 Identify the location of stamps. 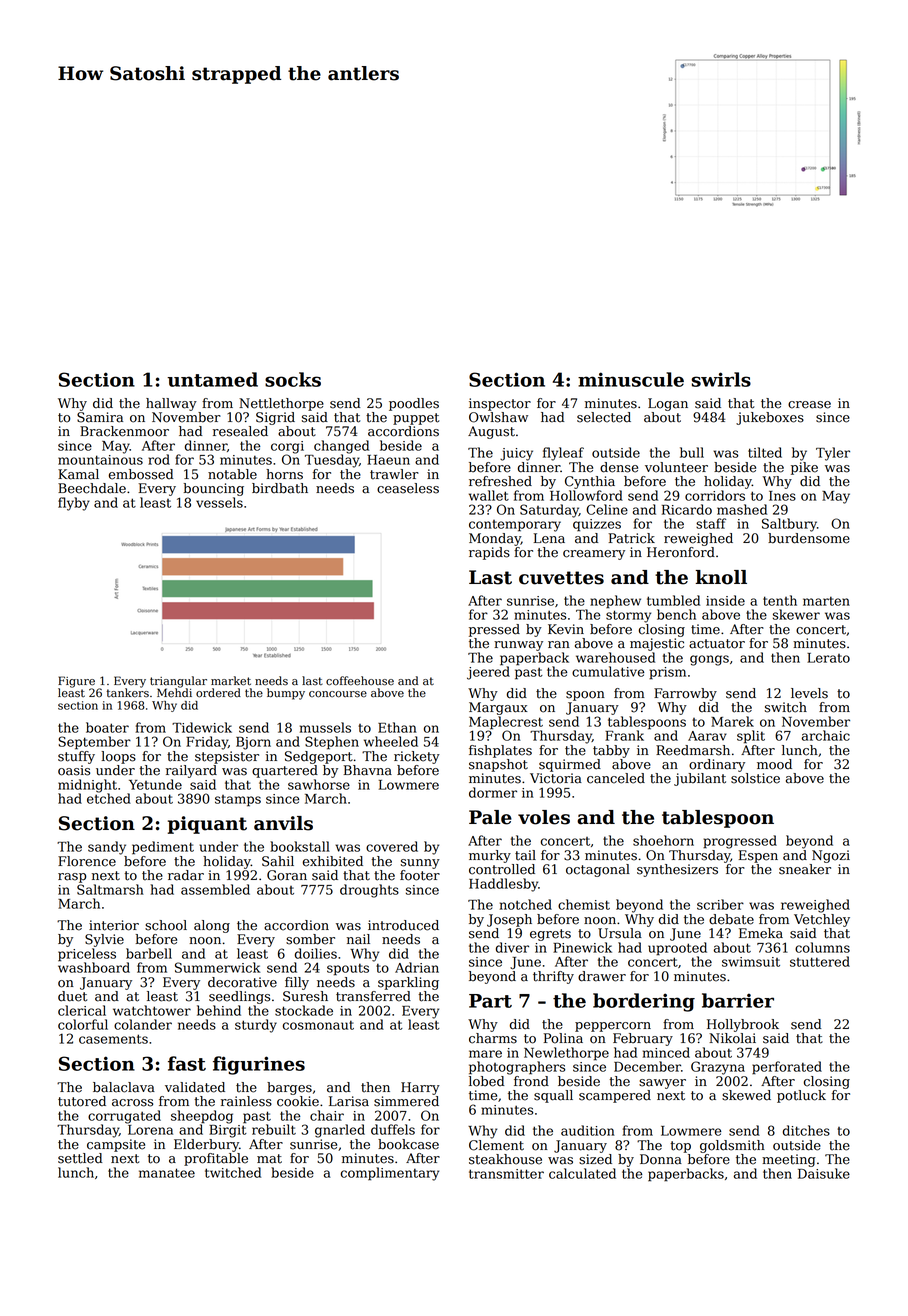
(238, 801).
